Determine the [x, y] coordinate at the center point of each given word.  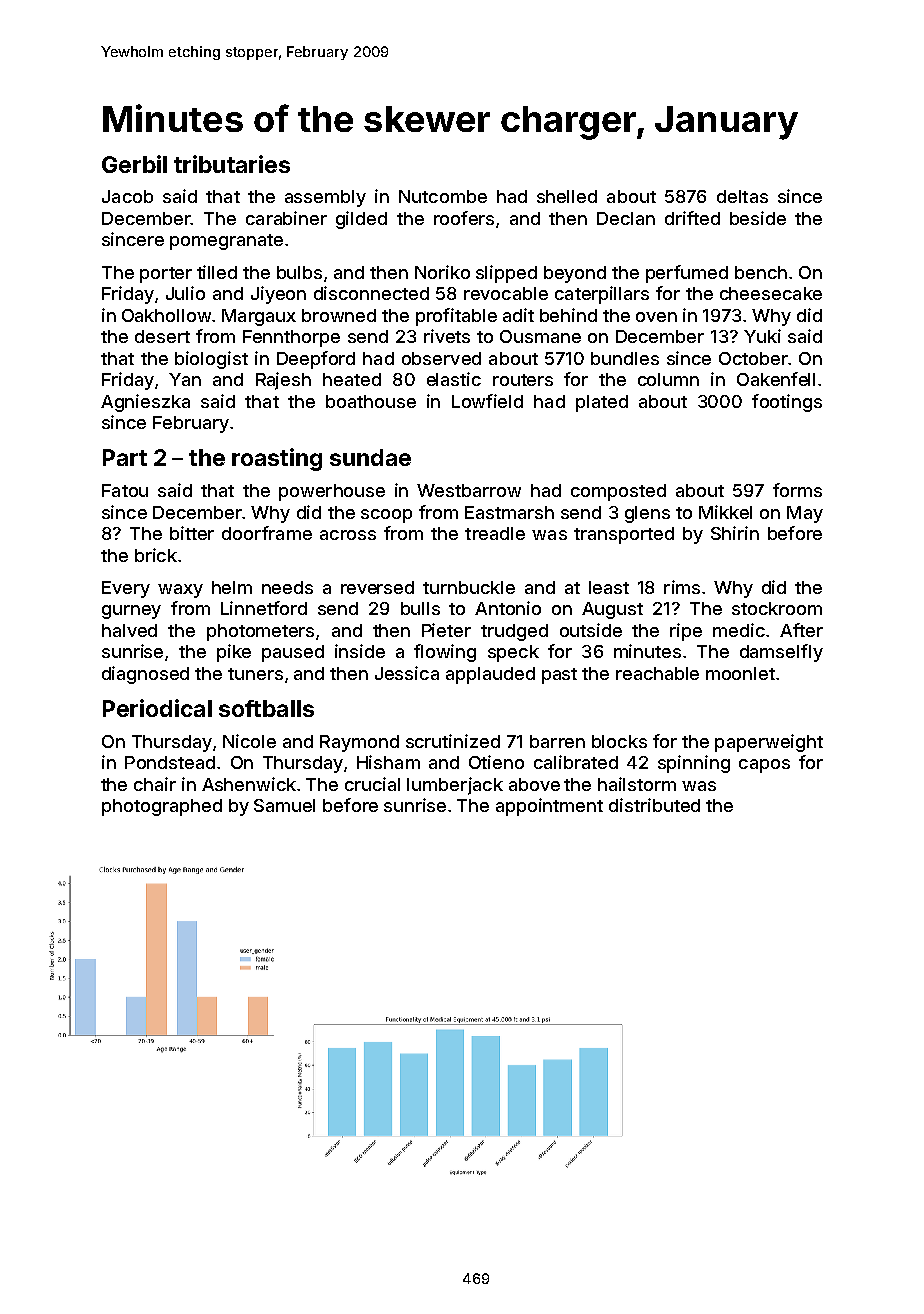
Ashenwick [249, 784]
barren [557, 741]
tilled [217, 272]
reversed [377, 587]
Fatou [125, 490]
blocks [619, 741]
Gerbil [134, 164]
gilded [361, 220]
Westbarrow [469, 490]
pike [234, 653]
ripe [686, 632]
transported [624, 535]
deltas [742, 196]
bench [761, 272]
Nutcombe [443, 196]
